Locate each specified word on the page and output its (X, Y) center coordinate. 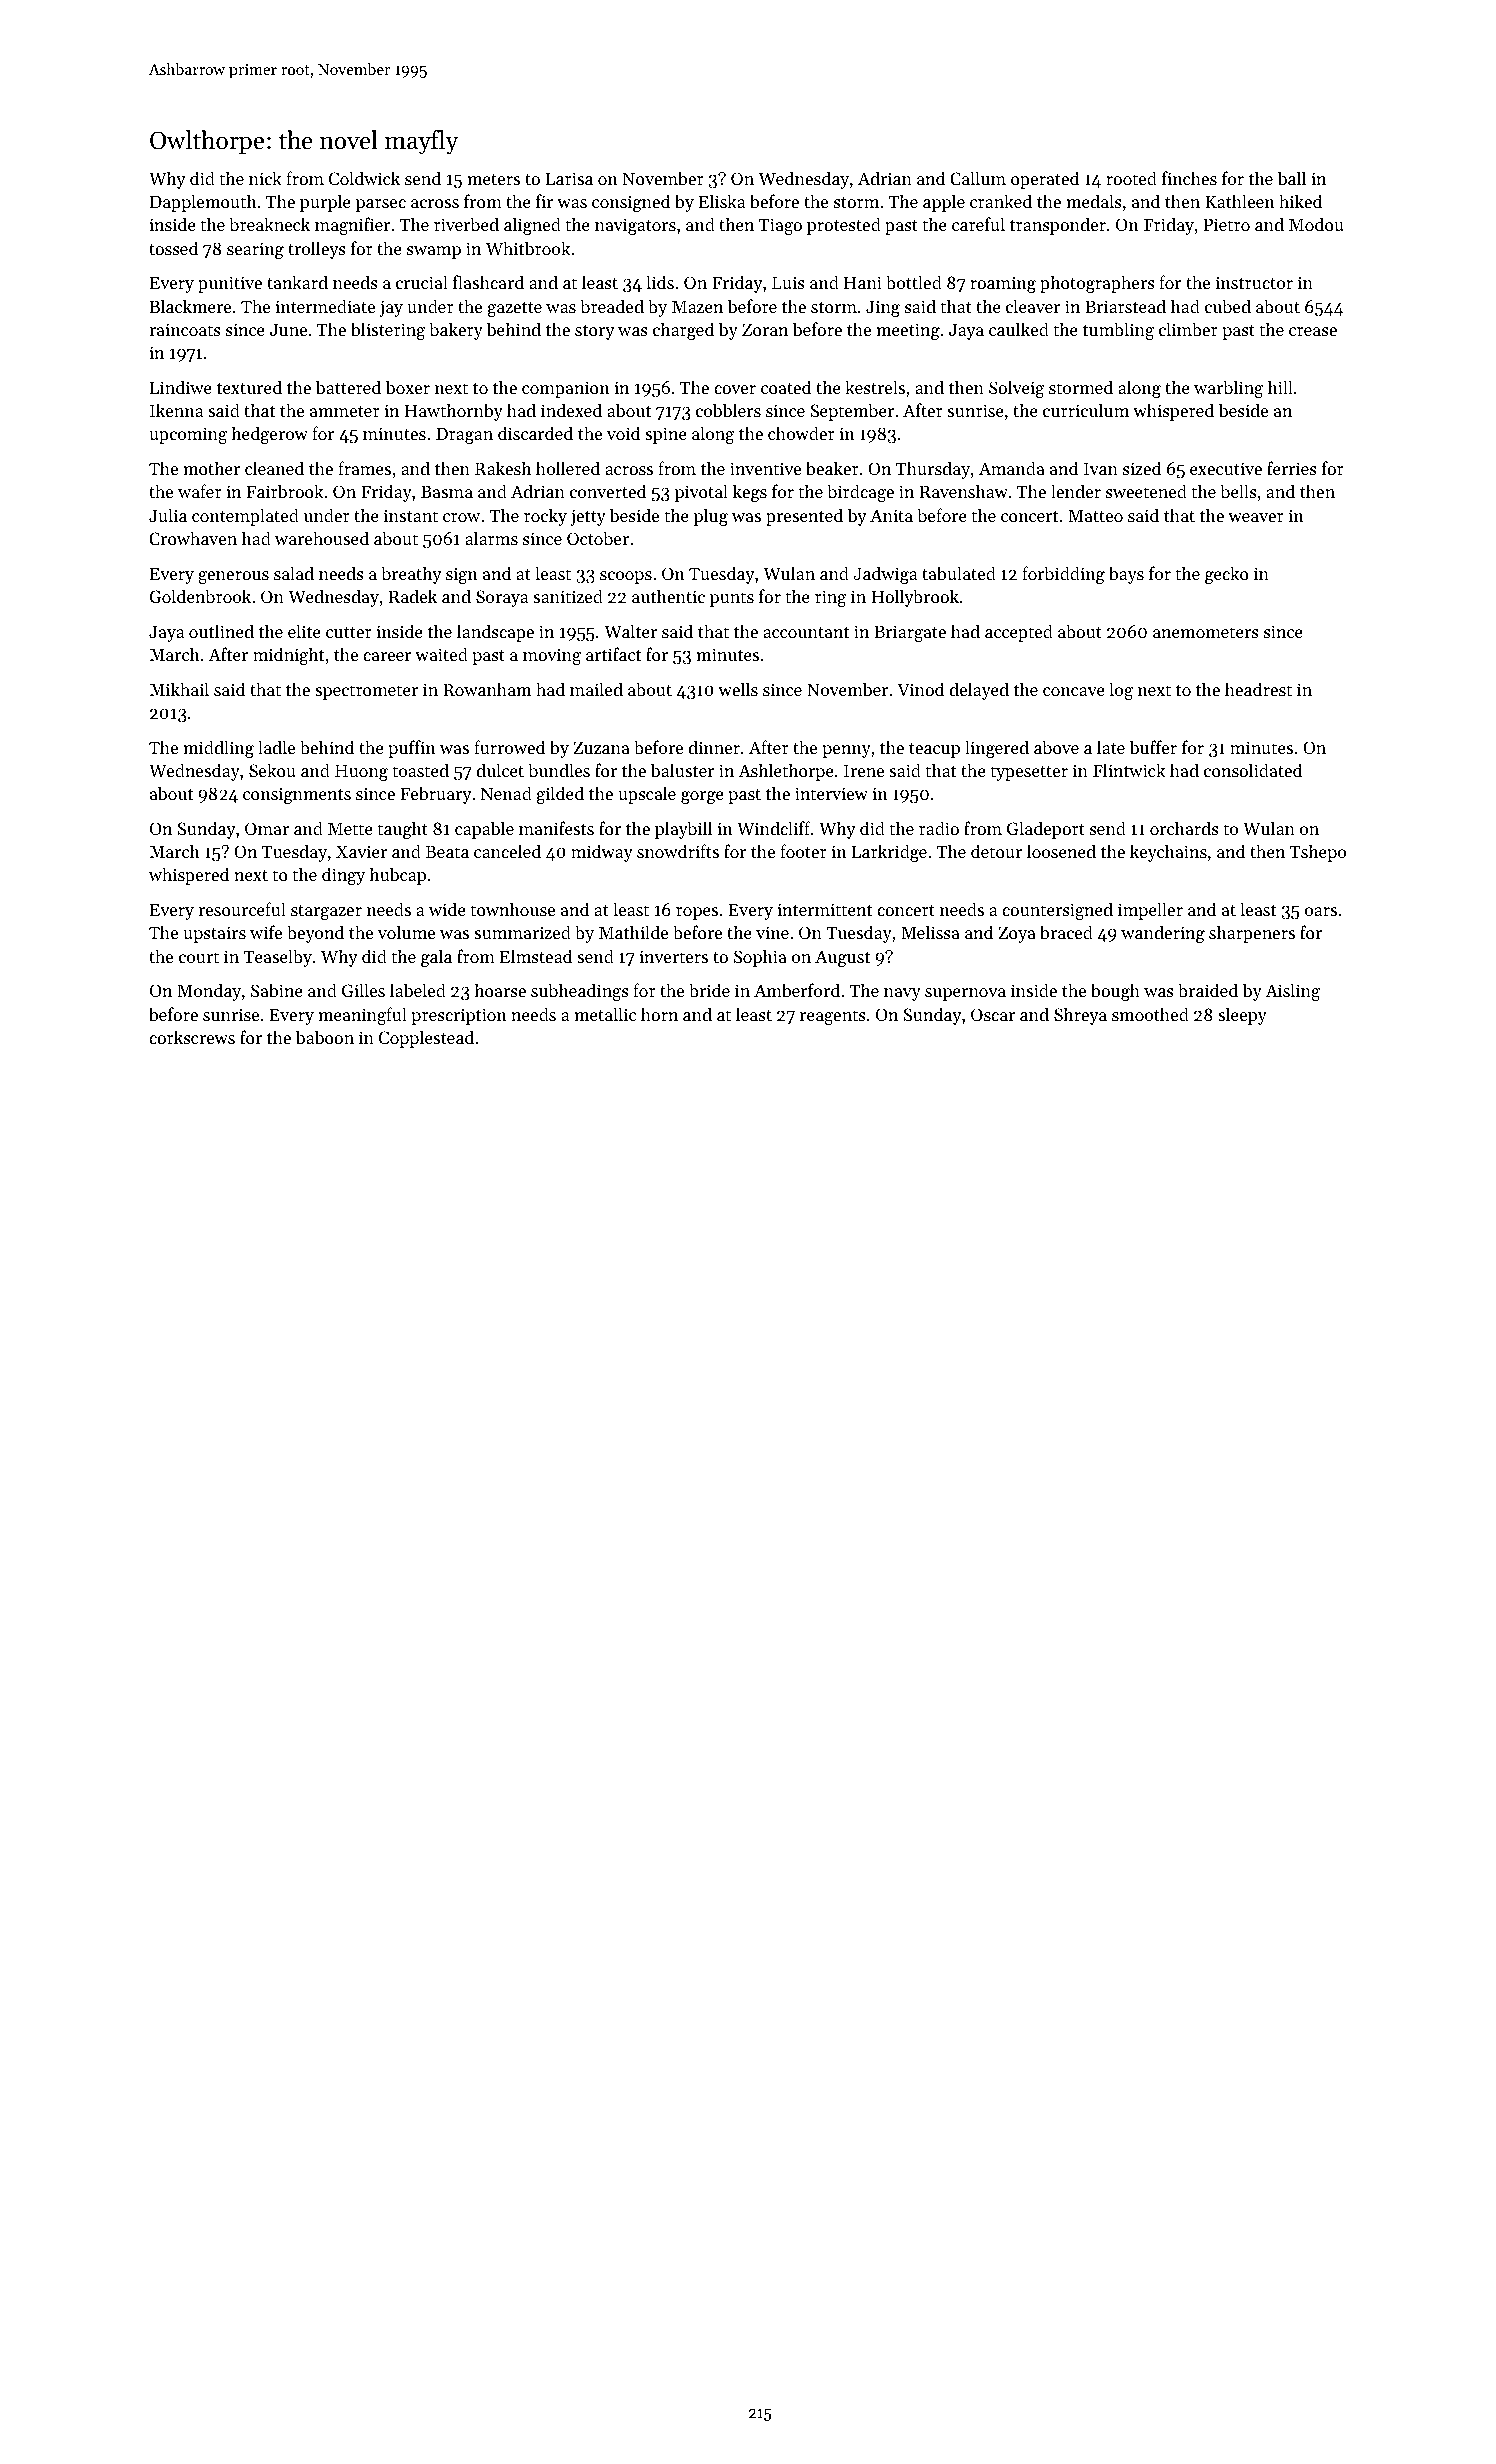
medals (1094, 201)
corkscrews (192, 1037)
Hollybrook (915, 598)
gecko (1227, 575)
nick (265, 178)
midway (602, 853)
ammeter (345, 411)
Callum (978, 178)
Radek (412, 596)
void (623, 433)
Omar (267, 828)
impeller (1150, 911)
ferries (1292, 468)
